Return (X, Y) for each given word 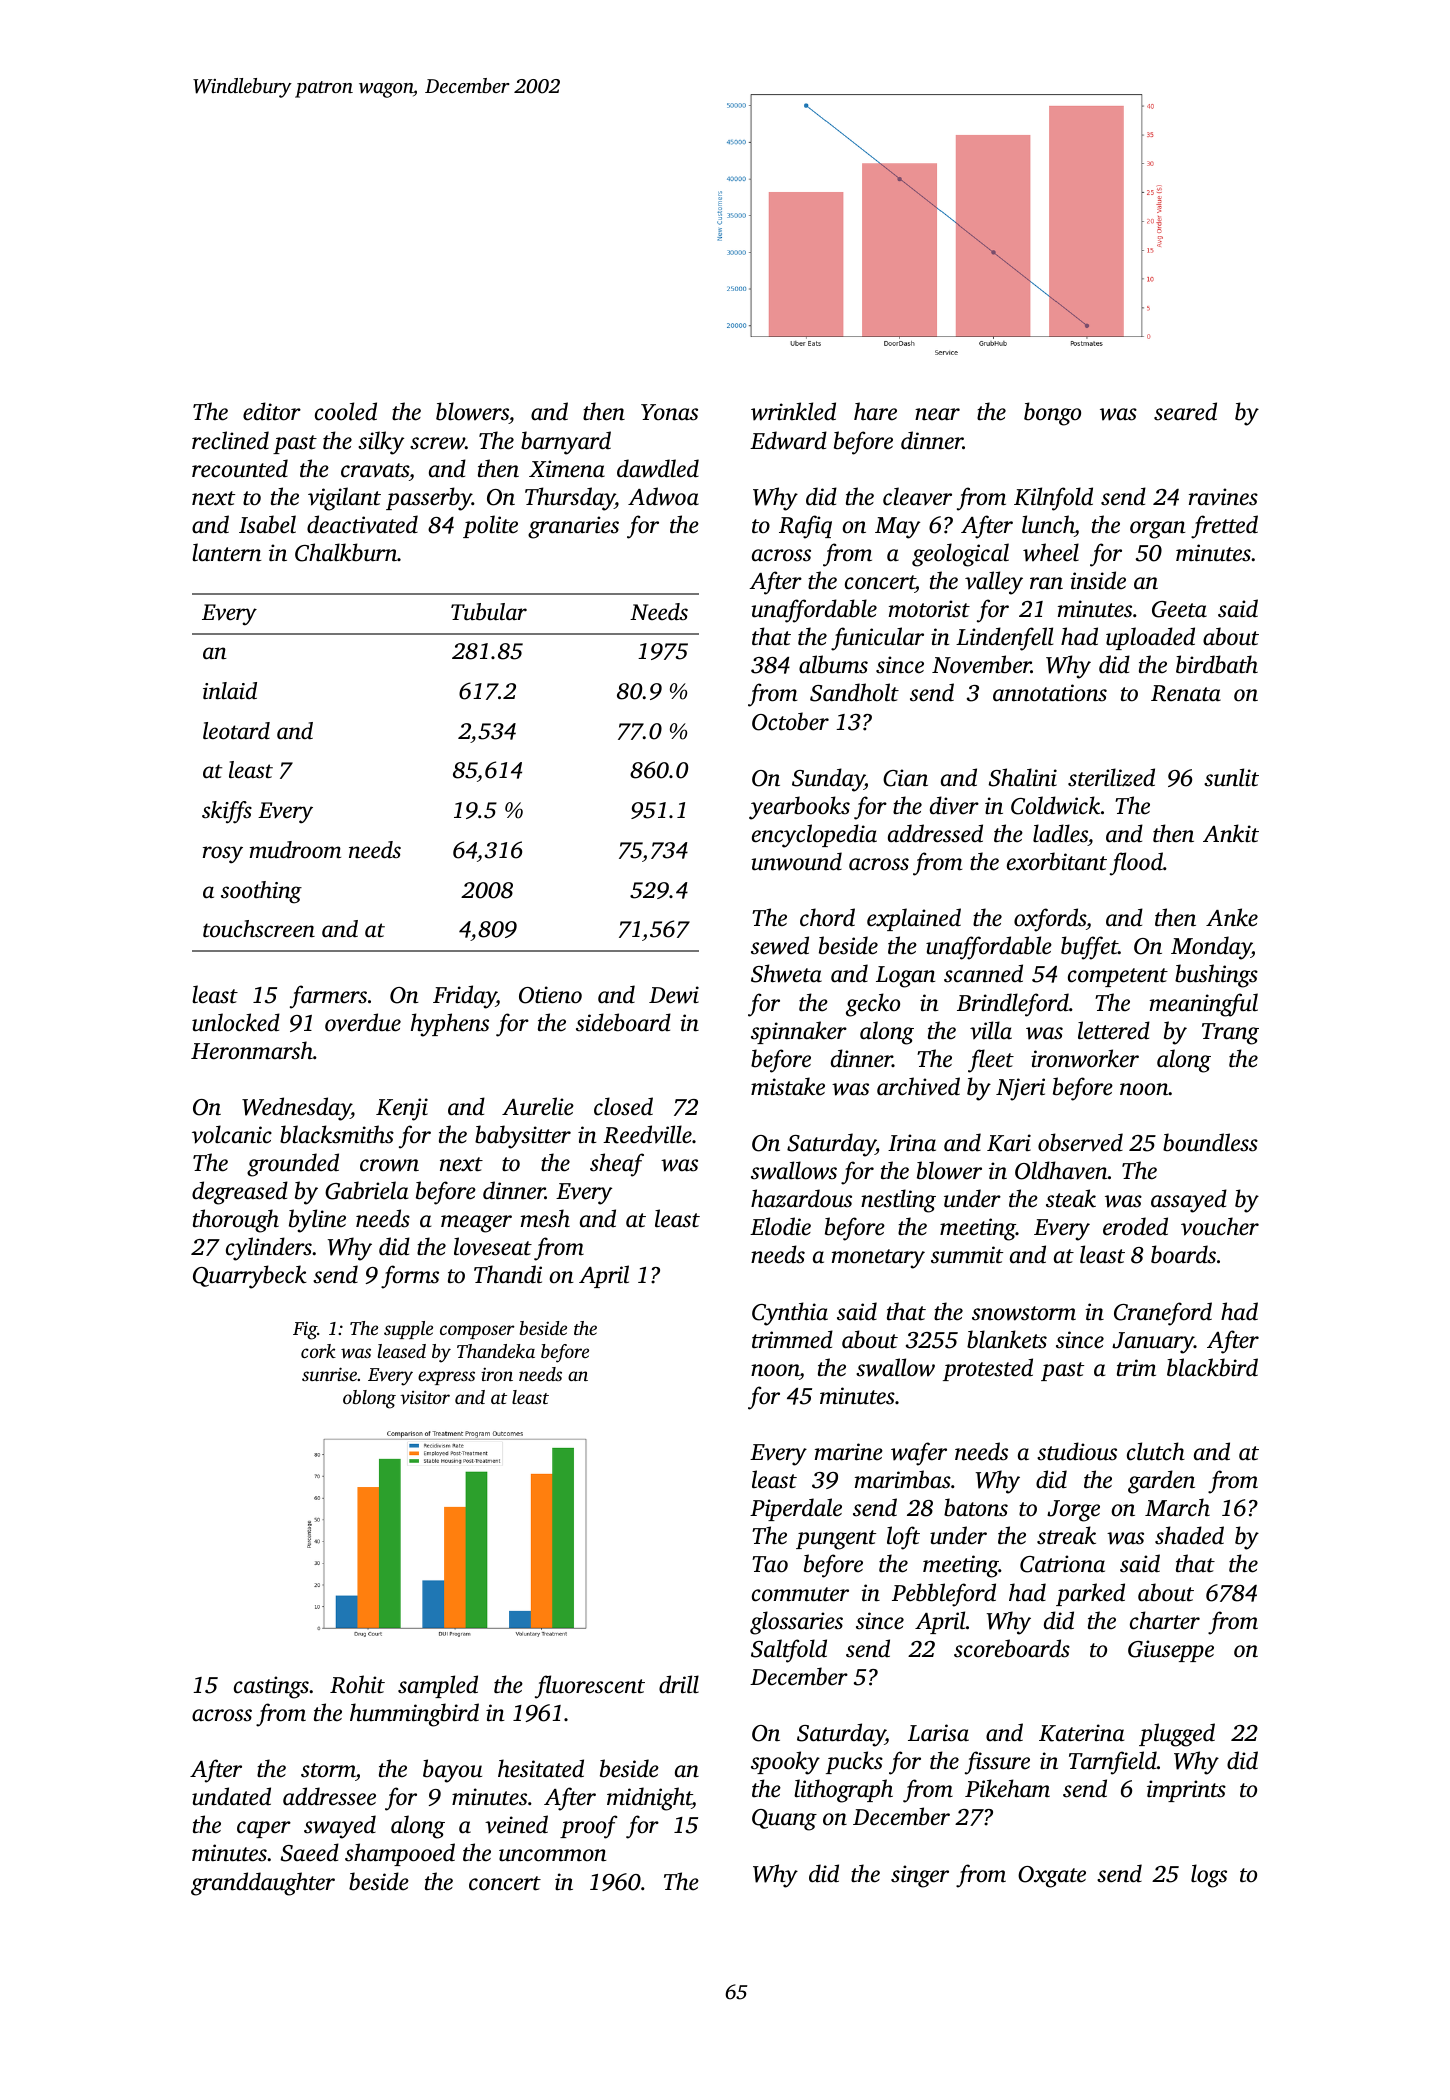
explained (914, 919)
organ (1158, 530)
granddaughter (263, 1884)
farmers (328, 997)
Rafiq (805, 527)
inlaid (230, 691)
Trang (1230, 1034)
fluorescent (590, 1687)
